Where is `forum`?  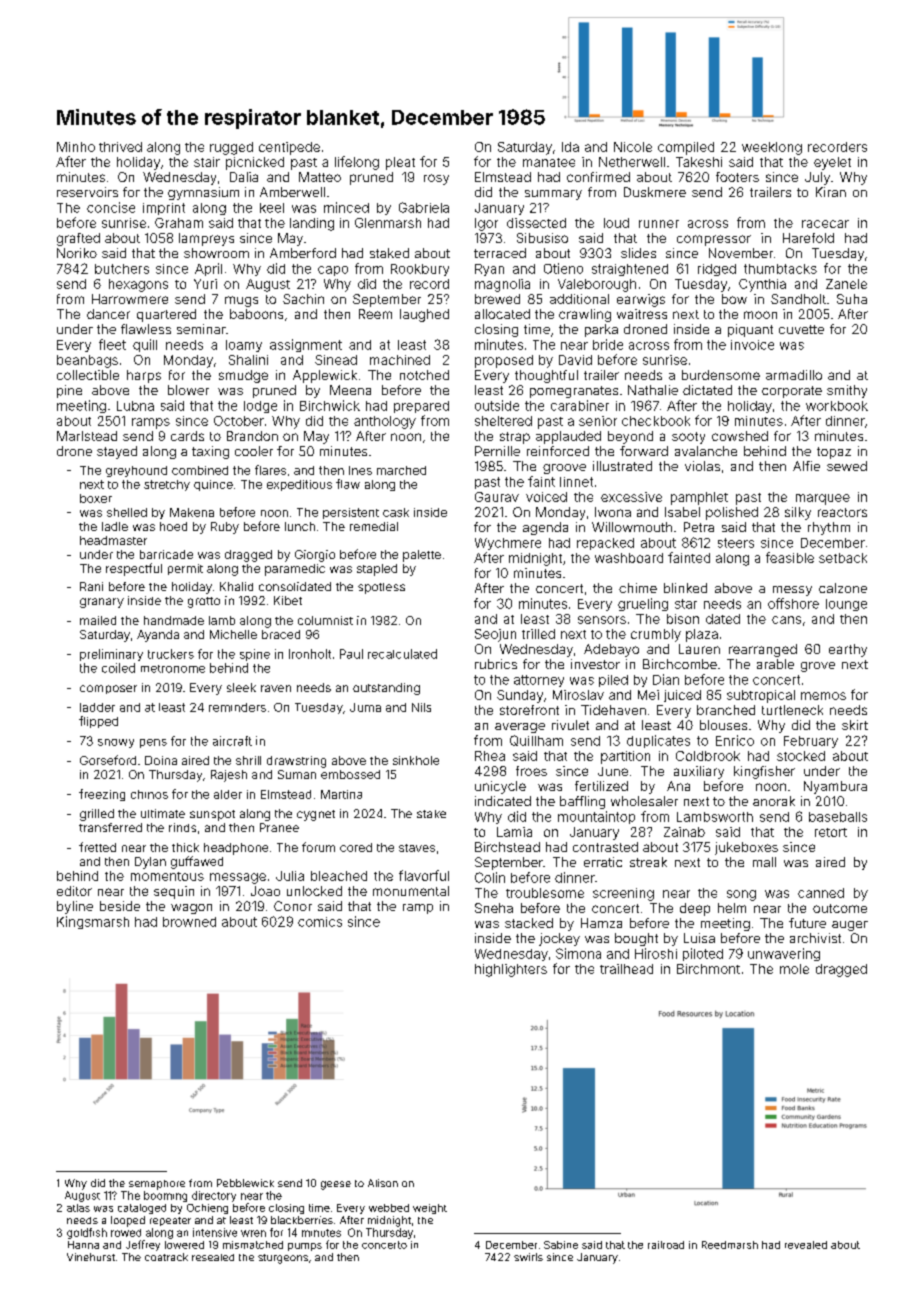
forum is located at coordinates (318, 847).
